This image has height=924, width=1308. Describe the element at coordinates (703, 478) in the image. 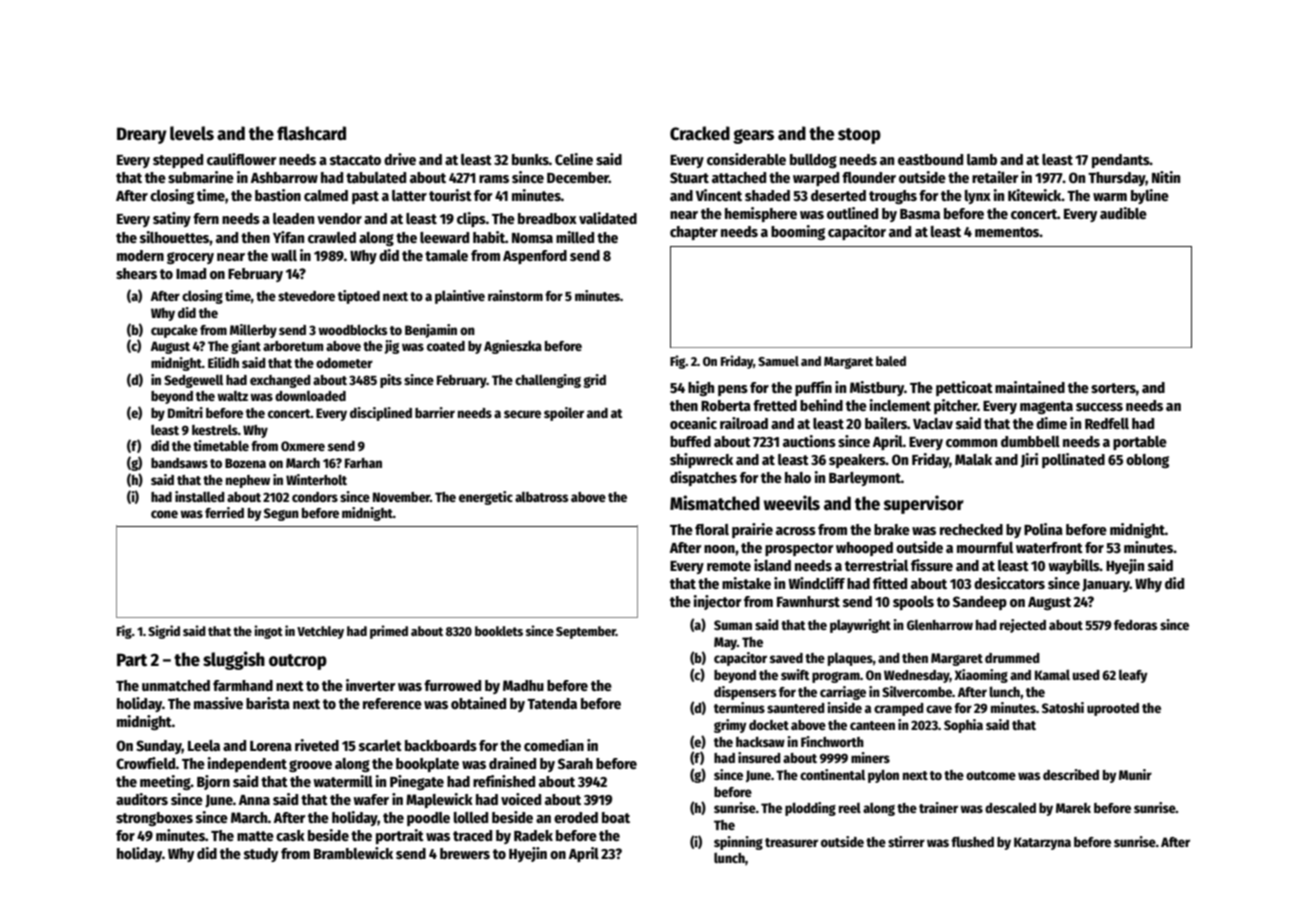

I see `dispatches` at that location.
